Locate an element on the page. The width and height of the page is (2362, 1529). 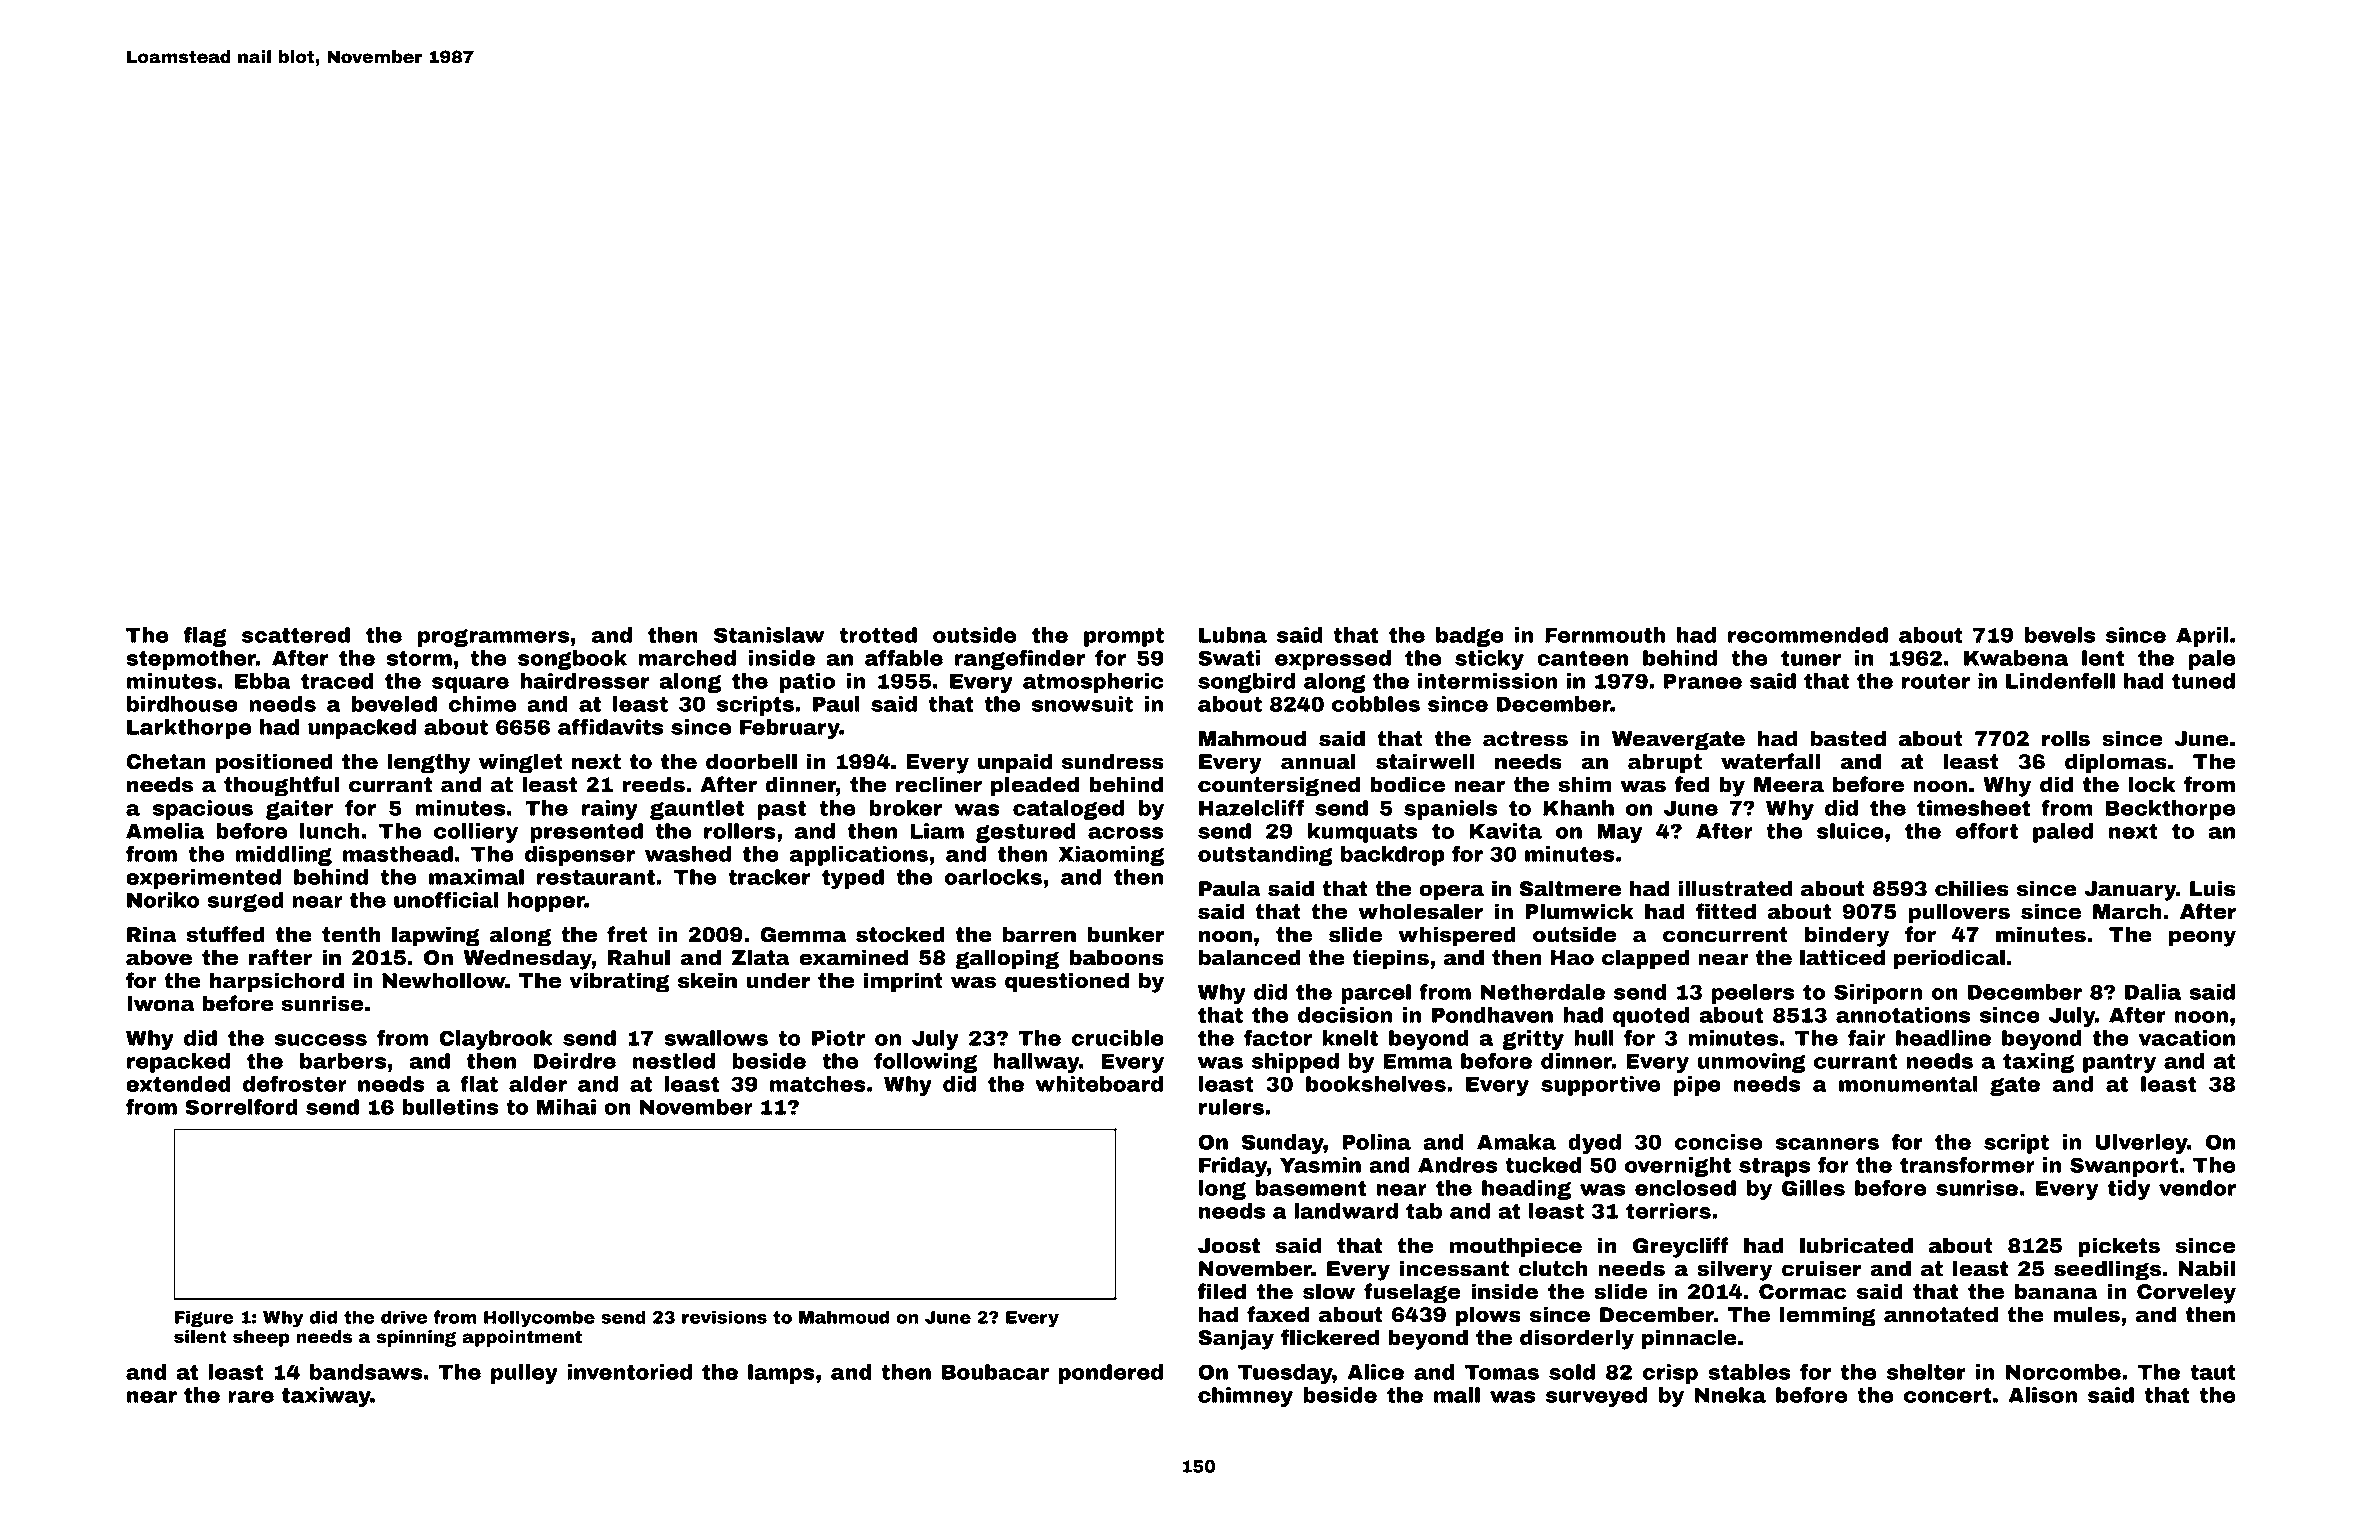
Joost is located at coordinates (1229, 1246).
